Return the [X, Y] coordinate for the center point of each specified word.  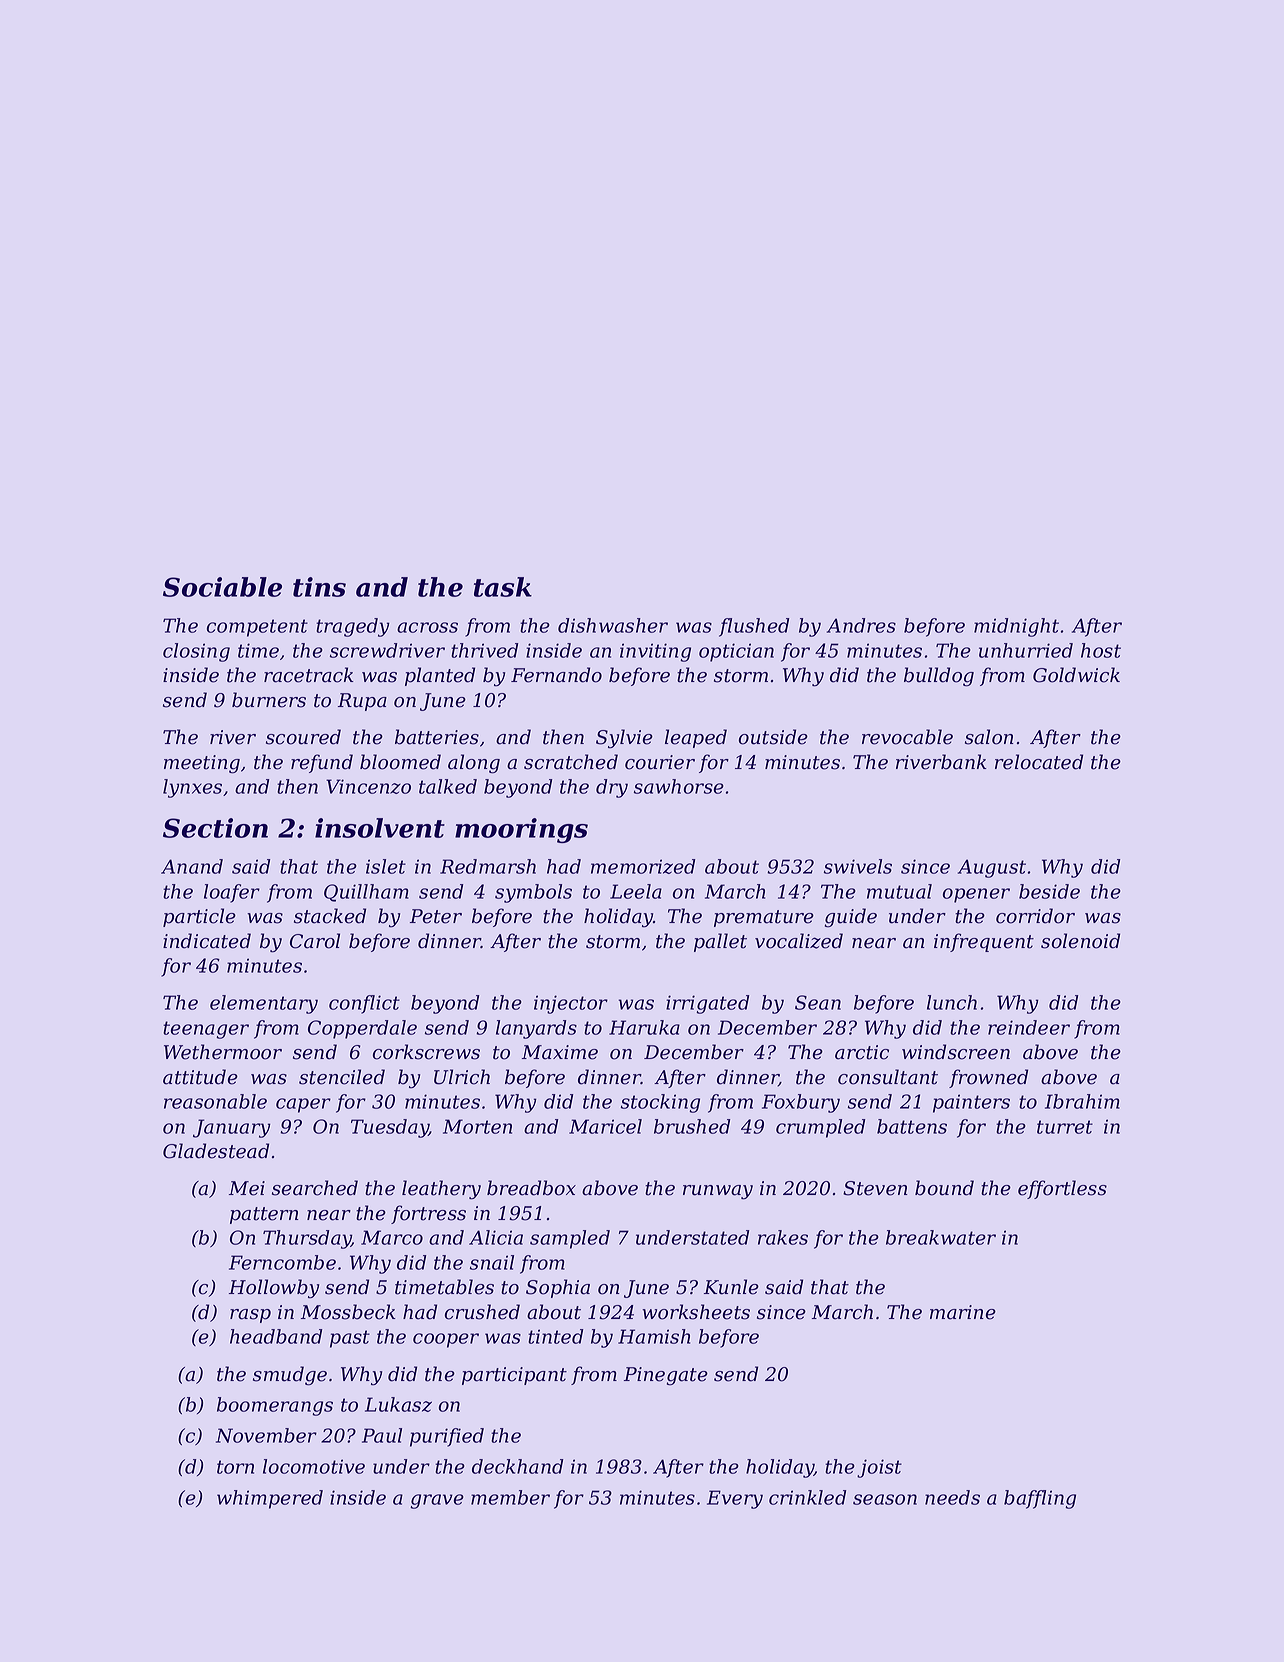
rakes [783, 1237]
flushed [754, 627]
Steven [875, 1188]
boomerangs [275, 1406]
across [427, 627]
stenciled [342, 1077]
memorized [643, 866]
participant [514, 1376]
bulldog [939, 677]
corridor [1035, 916]
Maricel [605, 1126]
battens [912, 1126]
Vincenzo [368, 786]
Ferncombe [282, 1262]
